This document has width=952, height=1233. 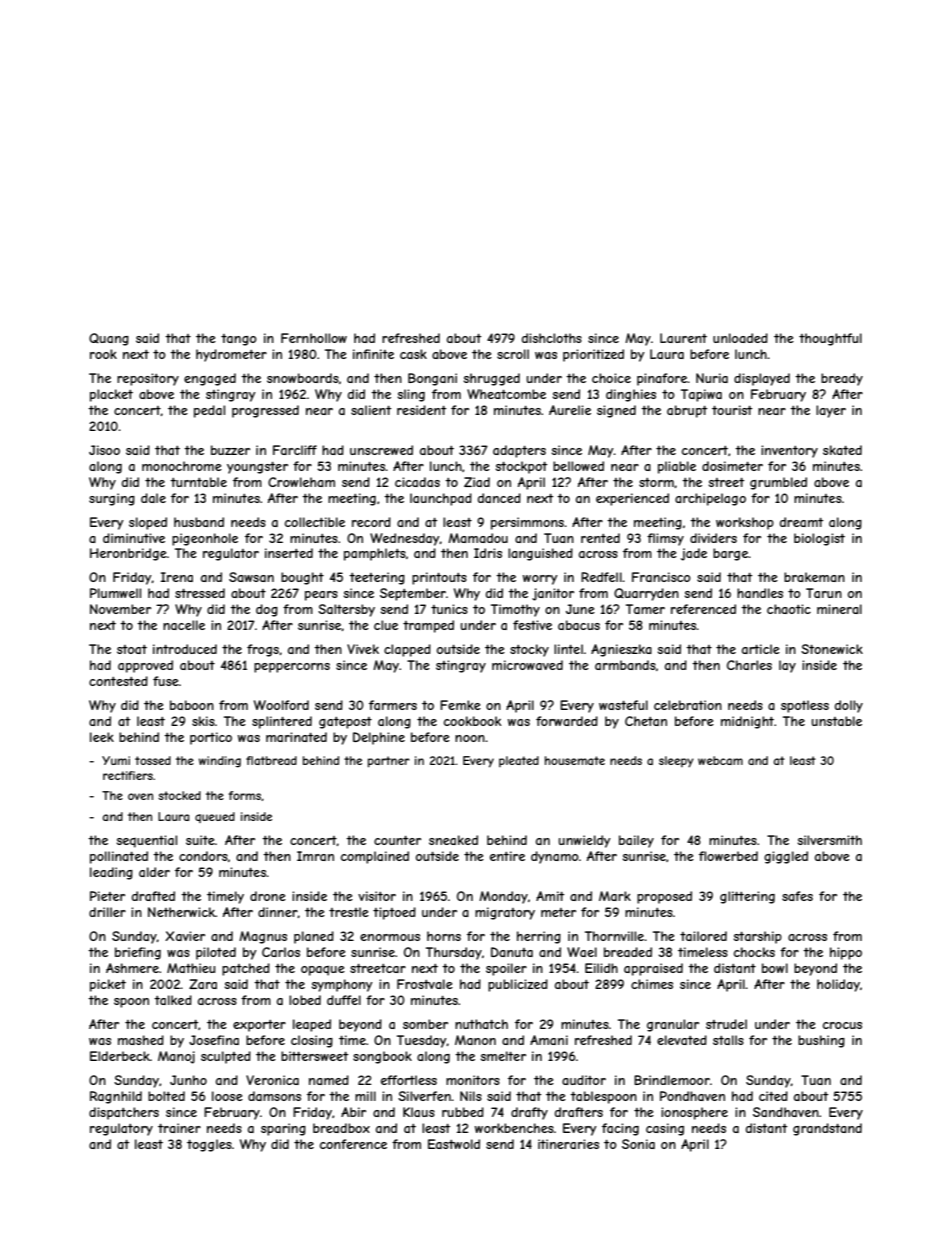 I want to click on inventory, so click(x=789, y=451).
